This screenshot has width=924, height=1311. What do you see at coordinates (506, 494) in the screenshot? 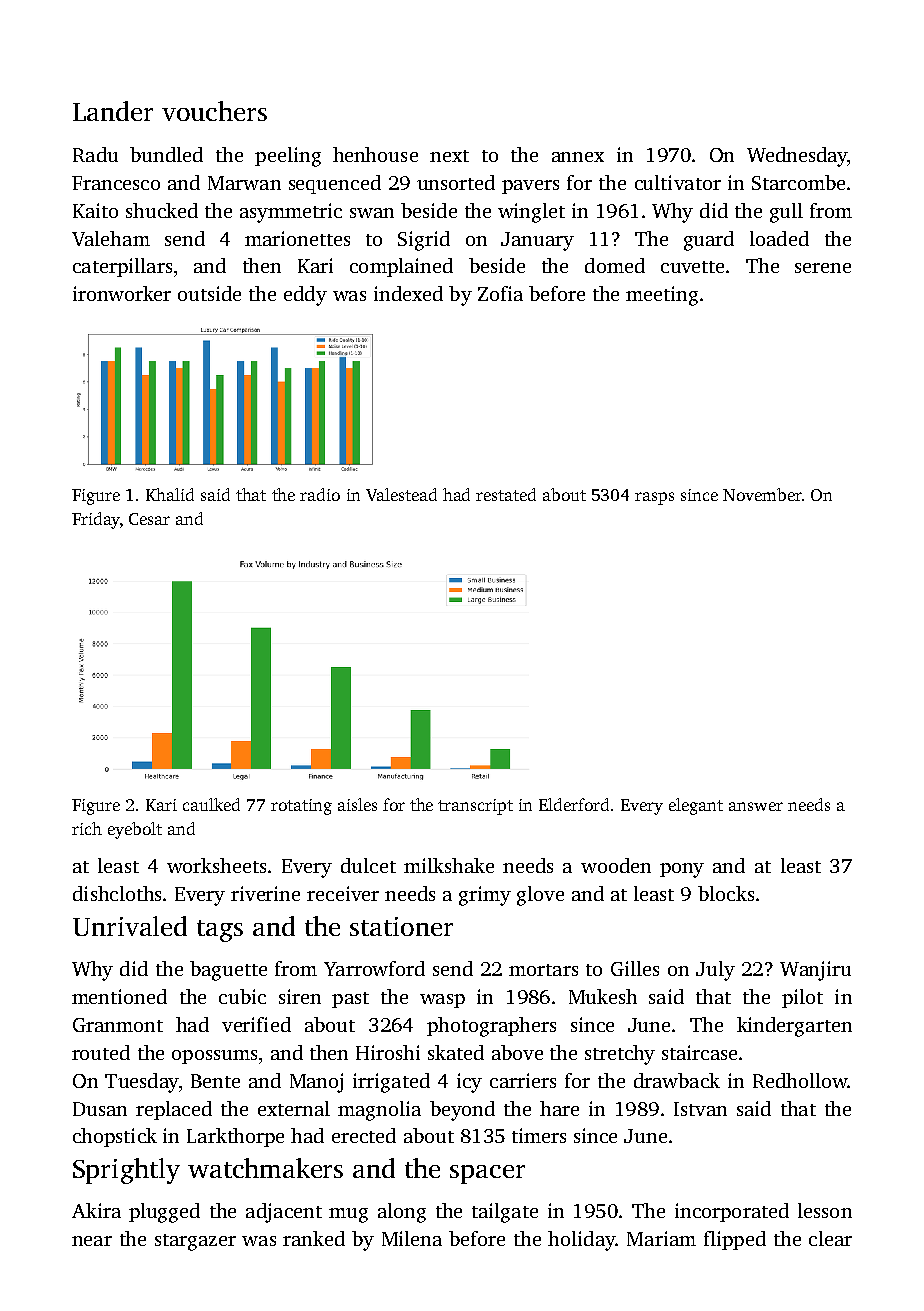
I see `restated` at bounding box center [506, 494].
